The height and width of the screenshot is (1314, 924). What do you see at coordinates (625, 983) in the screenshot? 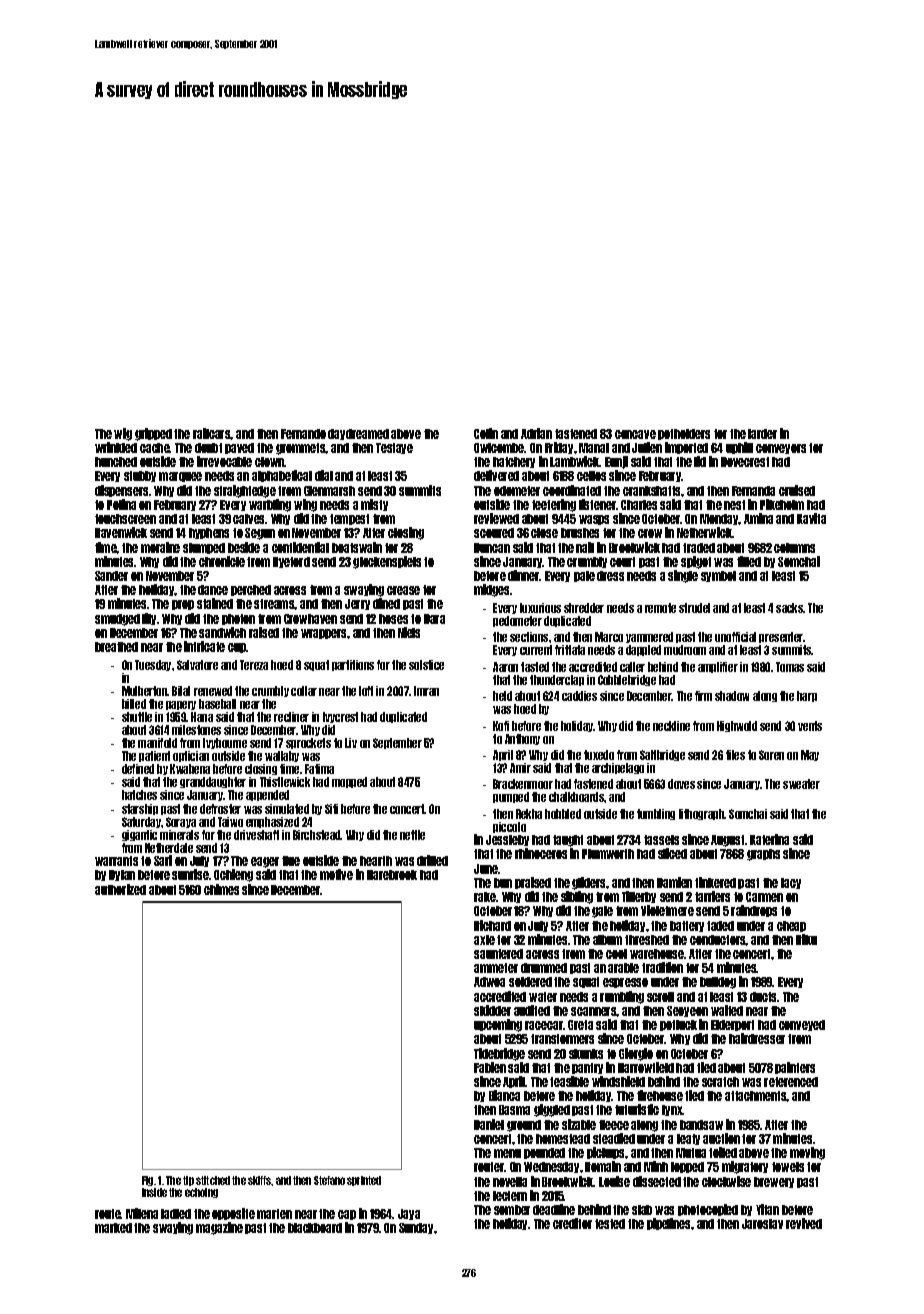
I see `espresso` at bounding box center [625, 983].
